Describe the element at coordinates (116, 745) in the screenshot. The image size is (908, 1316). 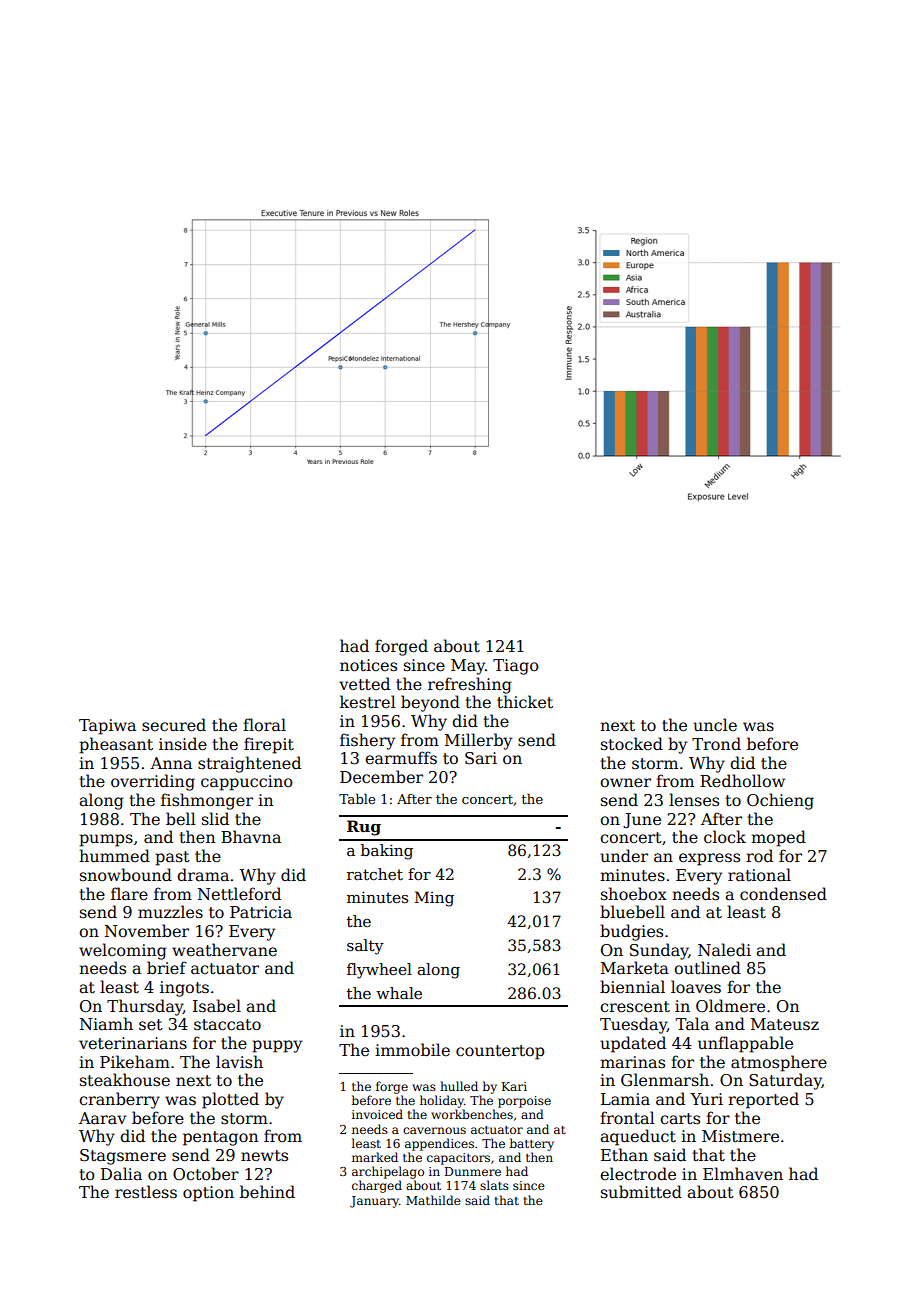
I see `pheasant` at that location.
